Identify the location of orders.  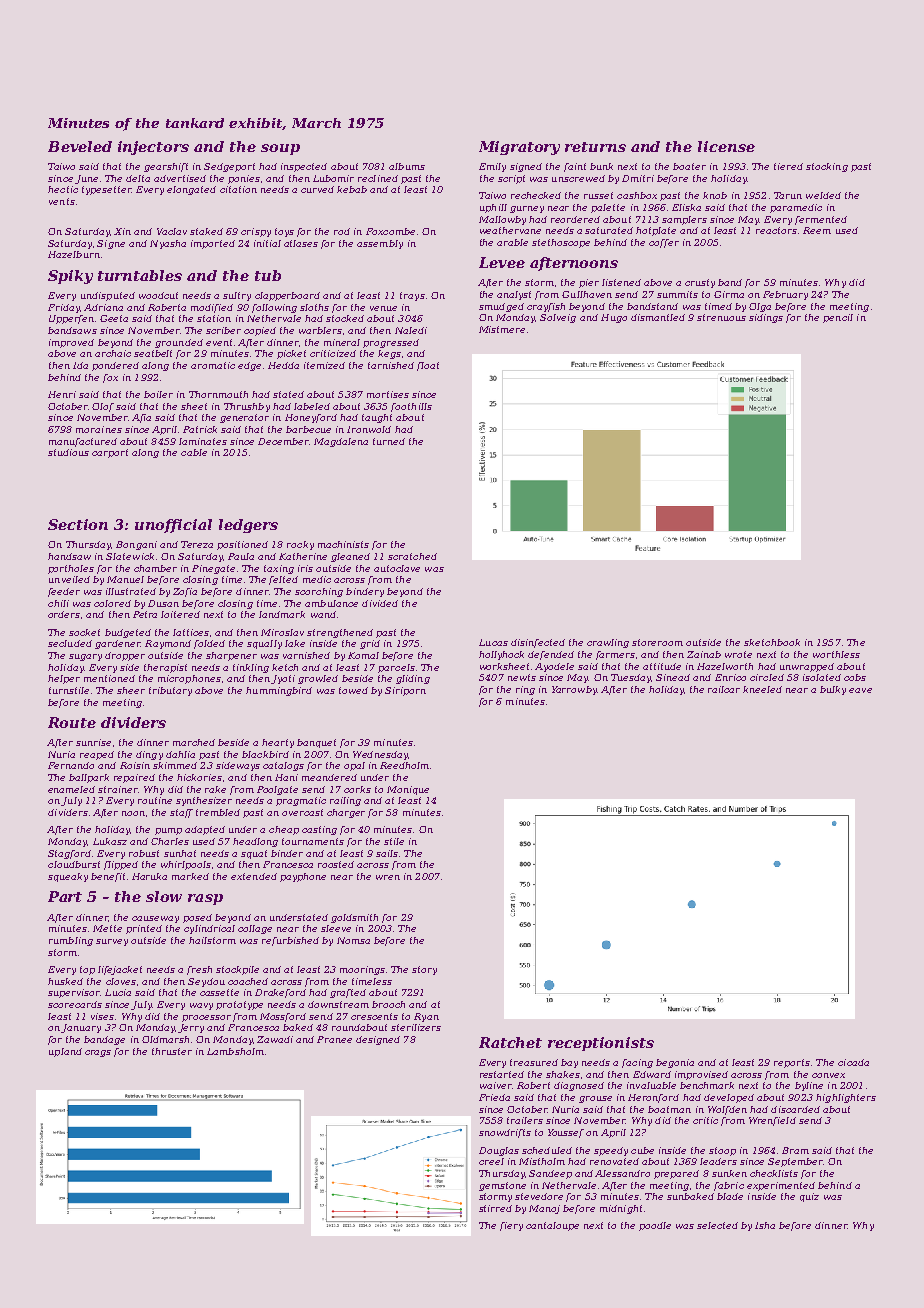
(64, 614).
